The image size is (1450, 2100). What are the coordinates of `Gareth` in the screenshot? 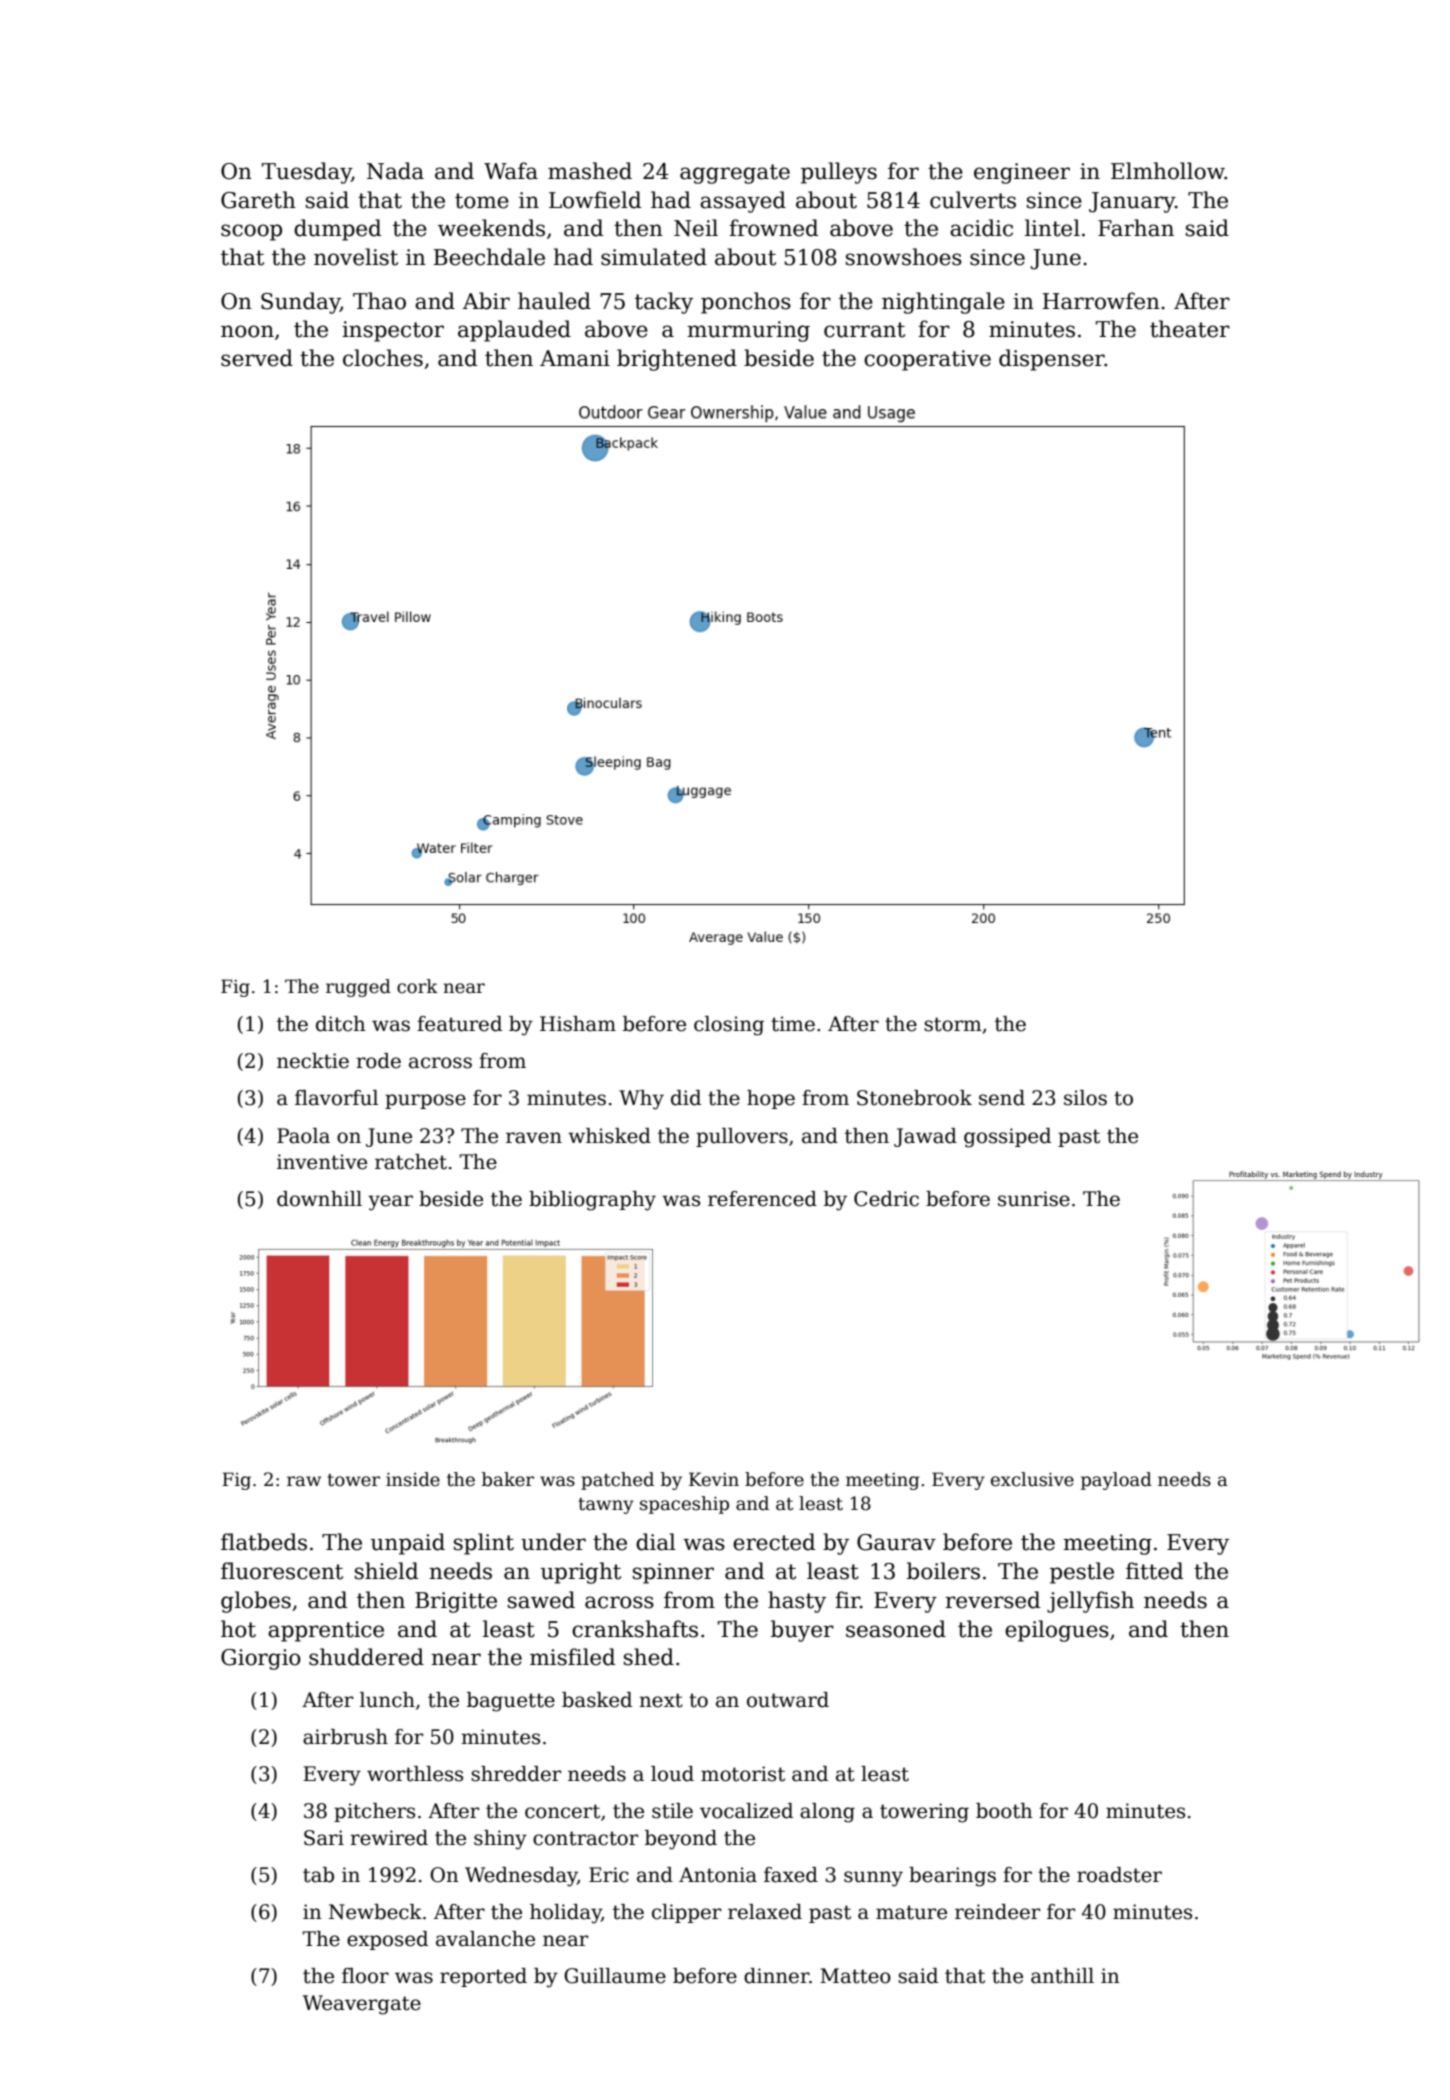 It's located at (258, 200).
